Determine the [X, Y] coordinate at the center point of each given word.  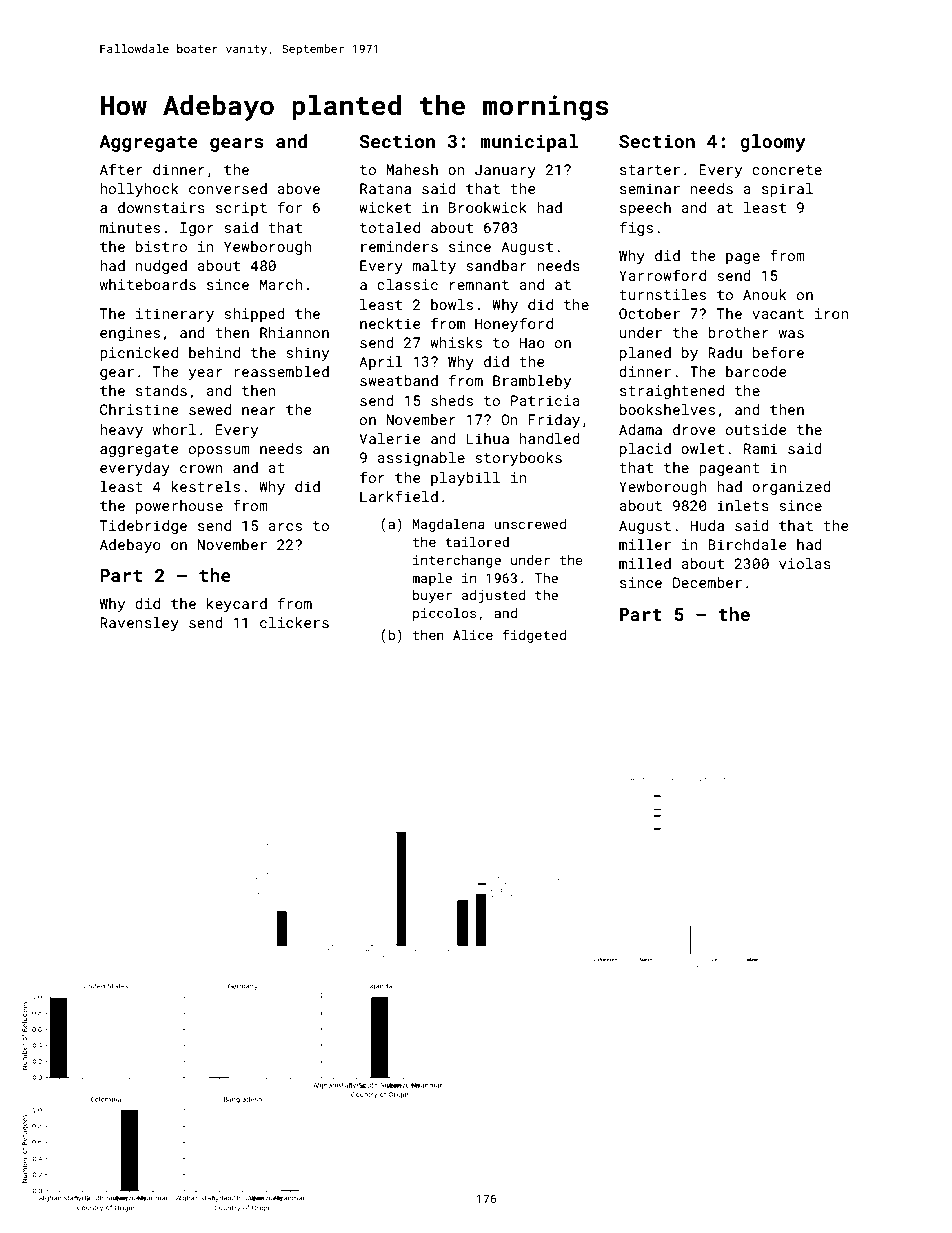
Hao [532, 342]
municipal [529, 143]
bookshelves [667, 409]
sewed [210, 409]
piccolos [444, 614]
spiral [787, 190]
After [121, 169]
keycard [237, 605]
